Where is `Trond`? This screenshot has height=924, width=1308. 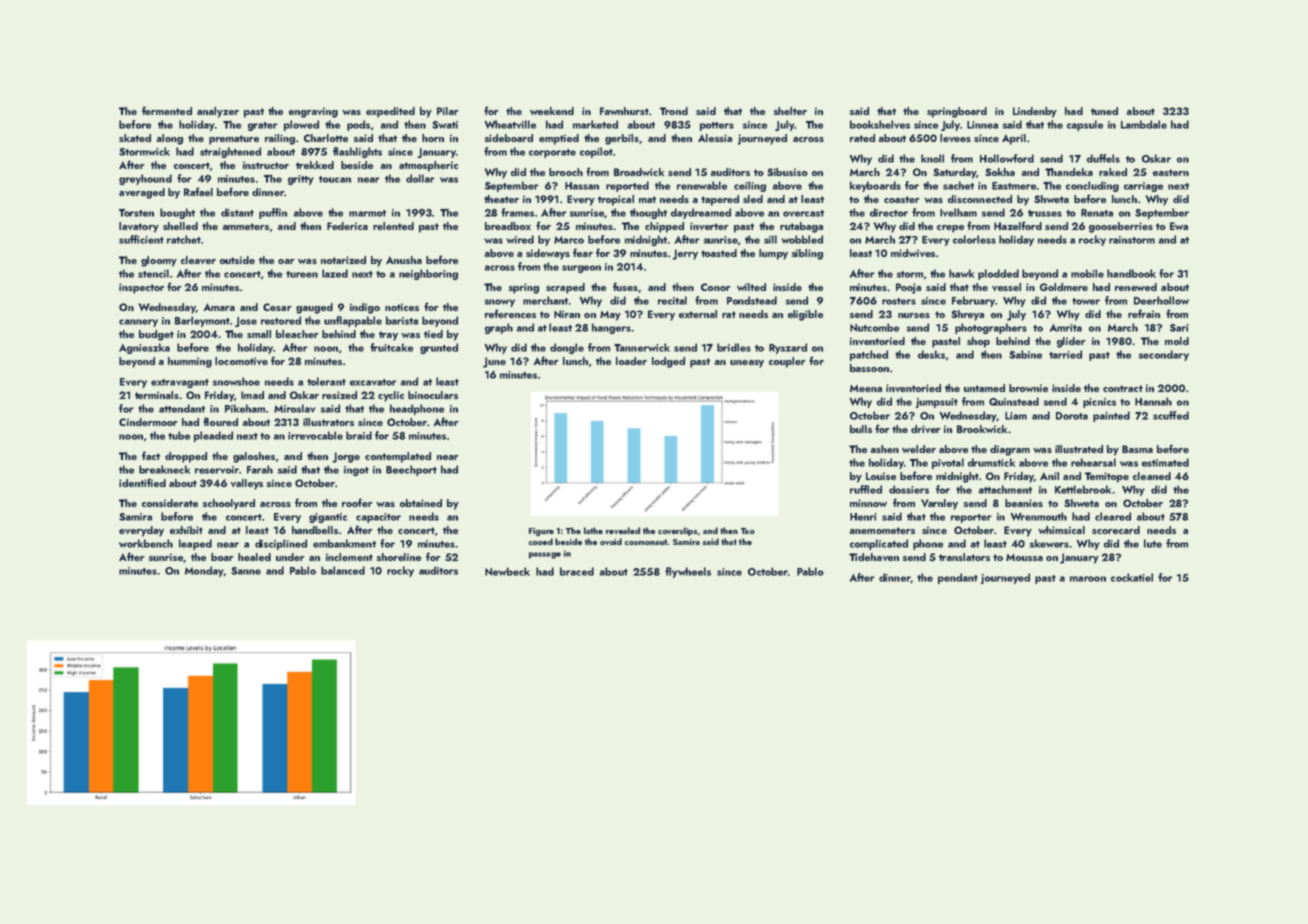 Trond is located at coordinates (674, 111).
